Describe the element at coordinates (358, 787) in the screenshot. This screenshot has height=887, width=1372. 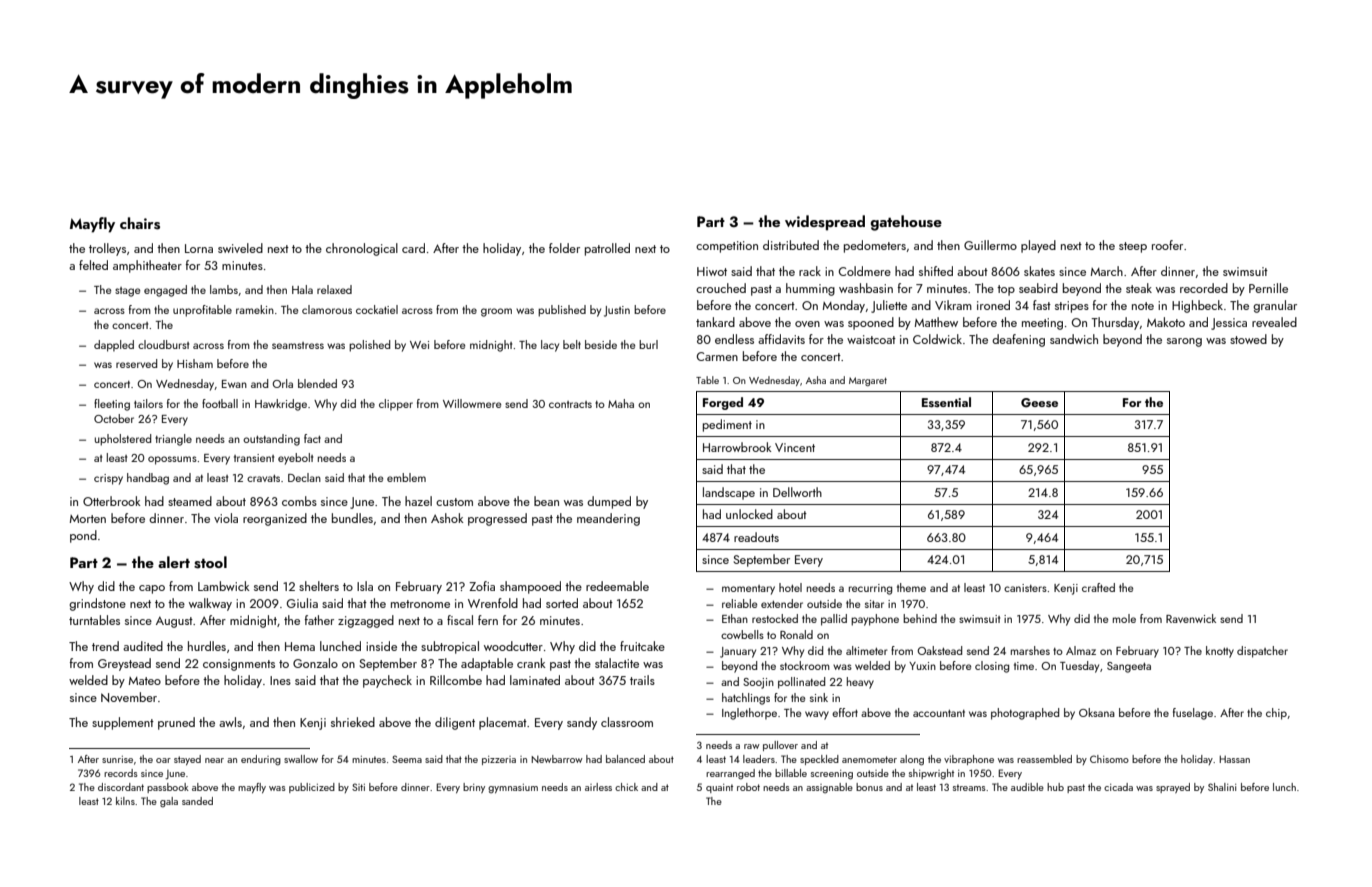
I see `Siti` at that location.
